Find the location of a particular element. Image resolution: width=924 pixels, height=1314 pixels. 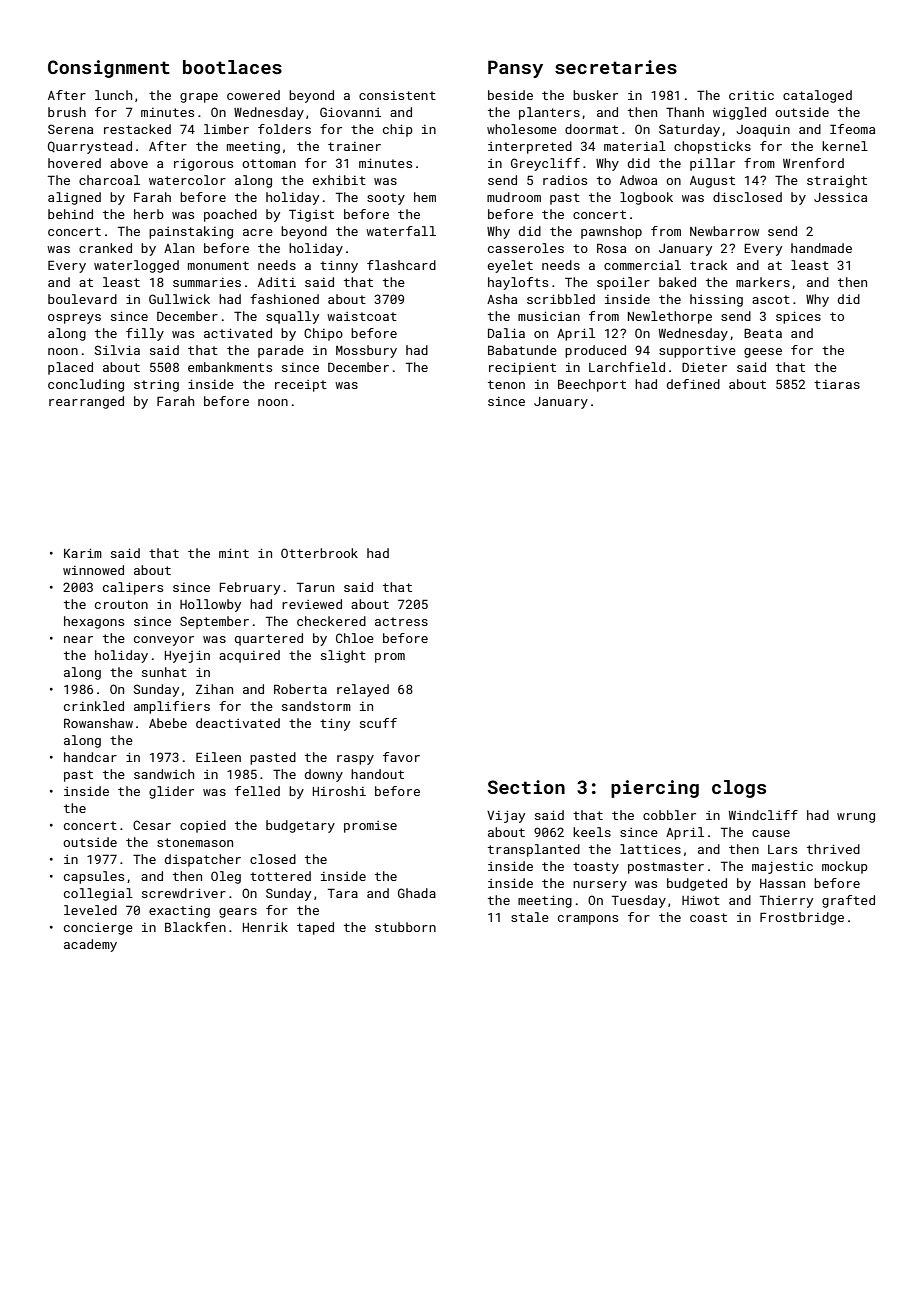

actress is located at coordinates (401, 621).
